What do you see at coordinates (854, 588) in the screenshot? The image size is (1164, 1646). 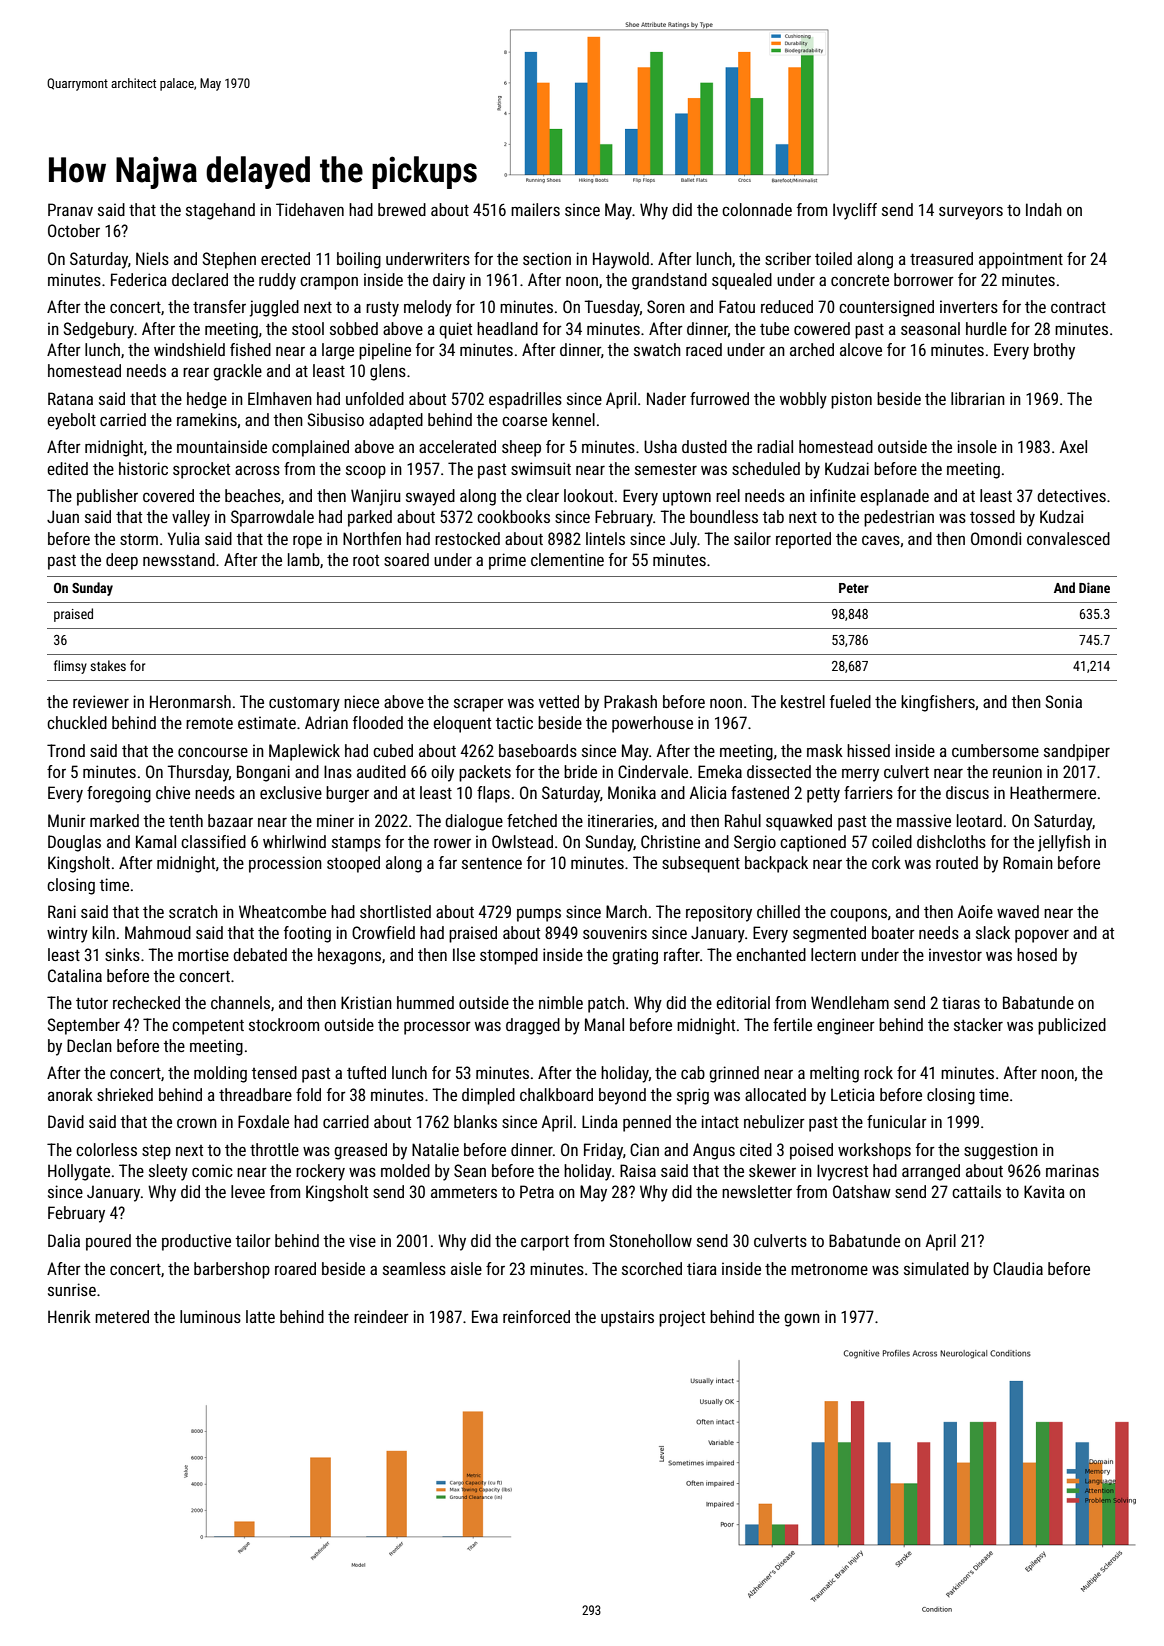 I see `Peter` at bounding box center [854, 588].
